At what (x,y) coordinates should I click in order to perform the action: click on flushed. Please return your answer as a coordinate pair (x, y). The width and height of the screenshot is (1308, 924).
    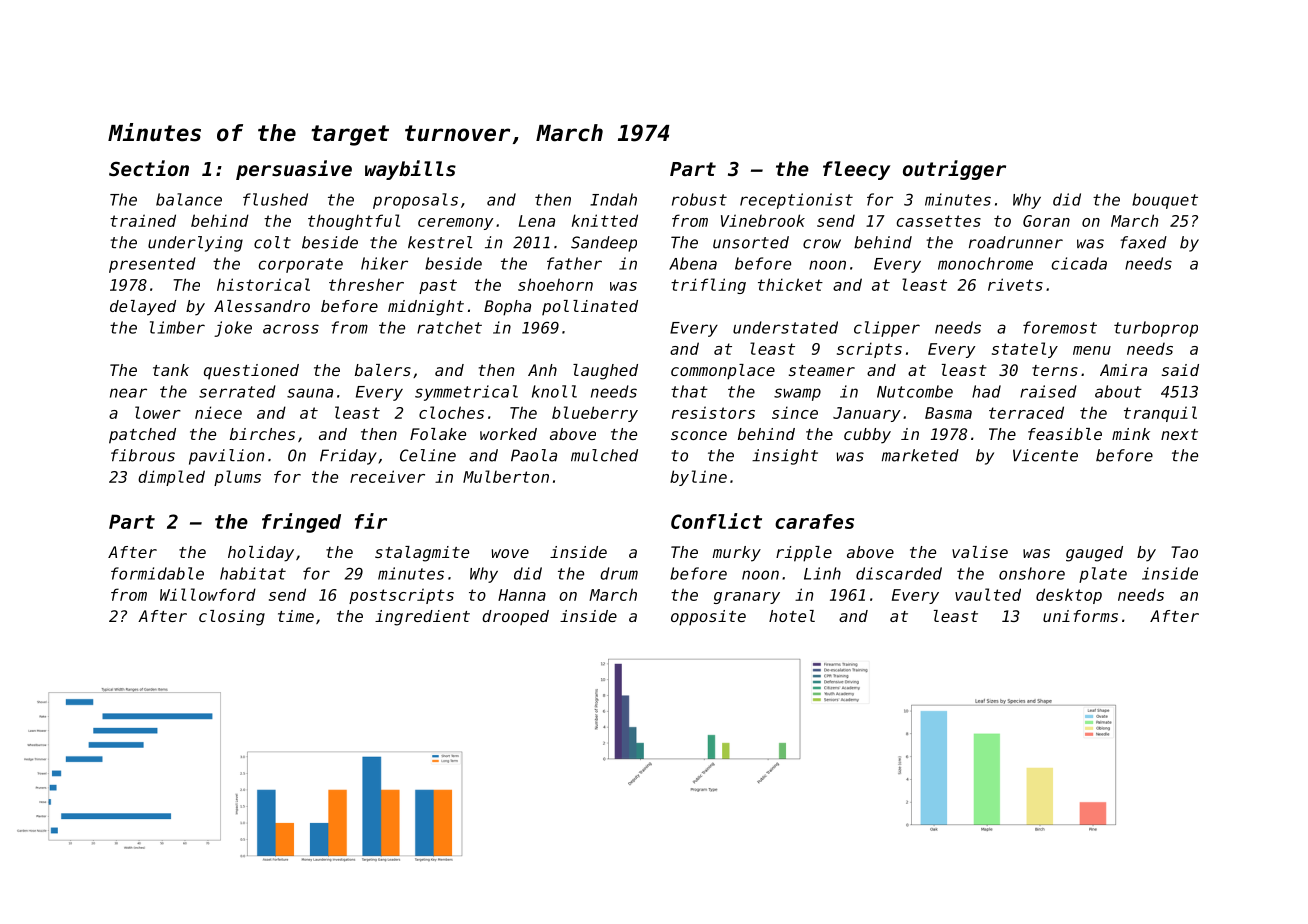
    Looking at the image, I should click on (275, 199).
